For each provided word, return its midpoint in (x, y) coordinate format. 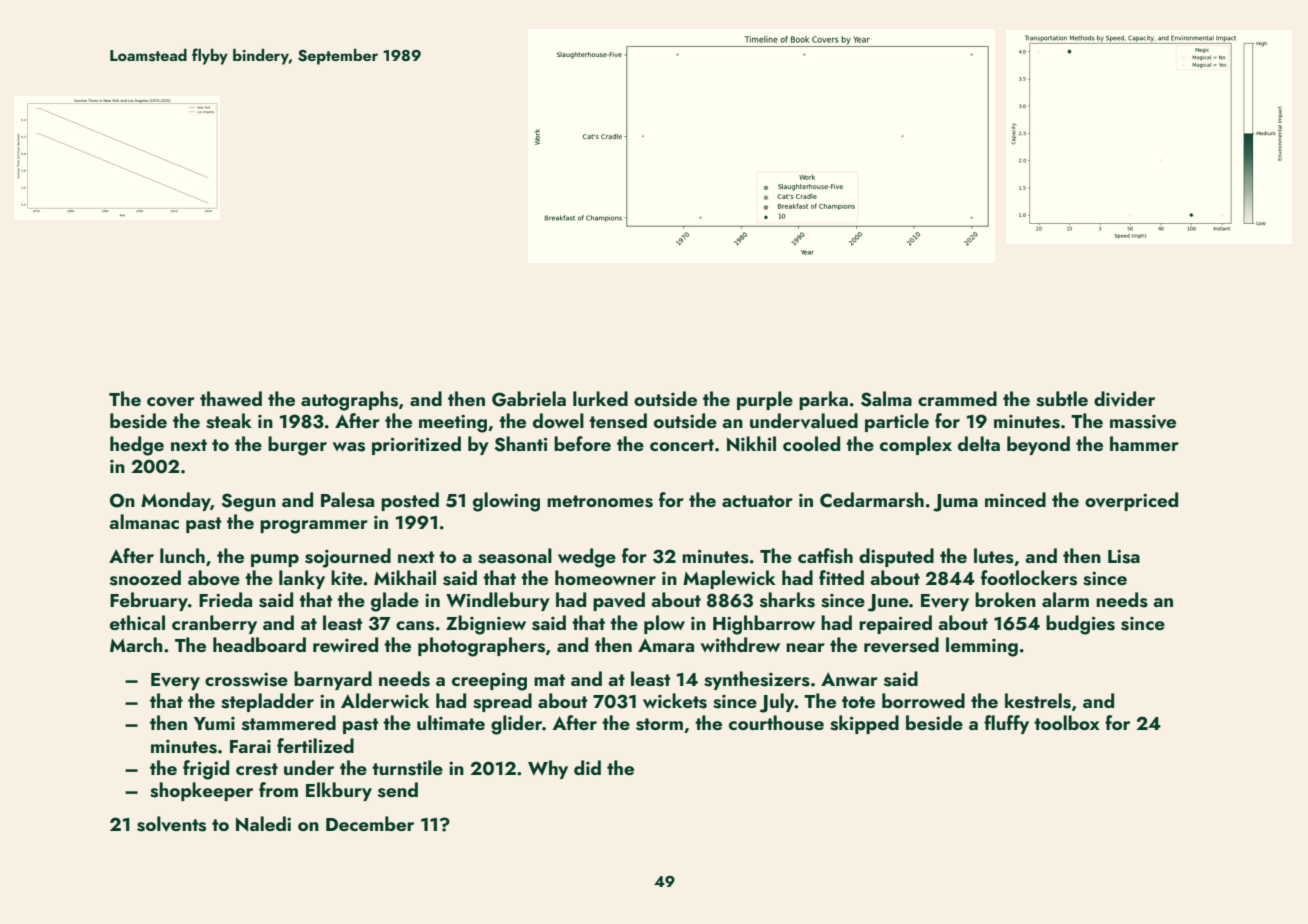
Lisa (1124, 557)
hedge (137, 446)
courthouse (776, 723)
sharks (787, 600)
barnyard (333, 680)
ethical (137, 622)
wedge (587, 558)
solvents (171, 824)
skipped (864, 724)
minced (1015, 499)
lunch (182, 555)
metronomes (600, 501)
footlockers (1029, 578)
